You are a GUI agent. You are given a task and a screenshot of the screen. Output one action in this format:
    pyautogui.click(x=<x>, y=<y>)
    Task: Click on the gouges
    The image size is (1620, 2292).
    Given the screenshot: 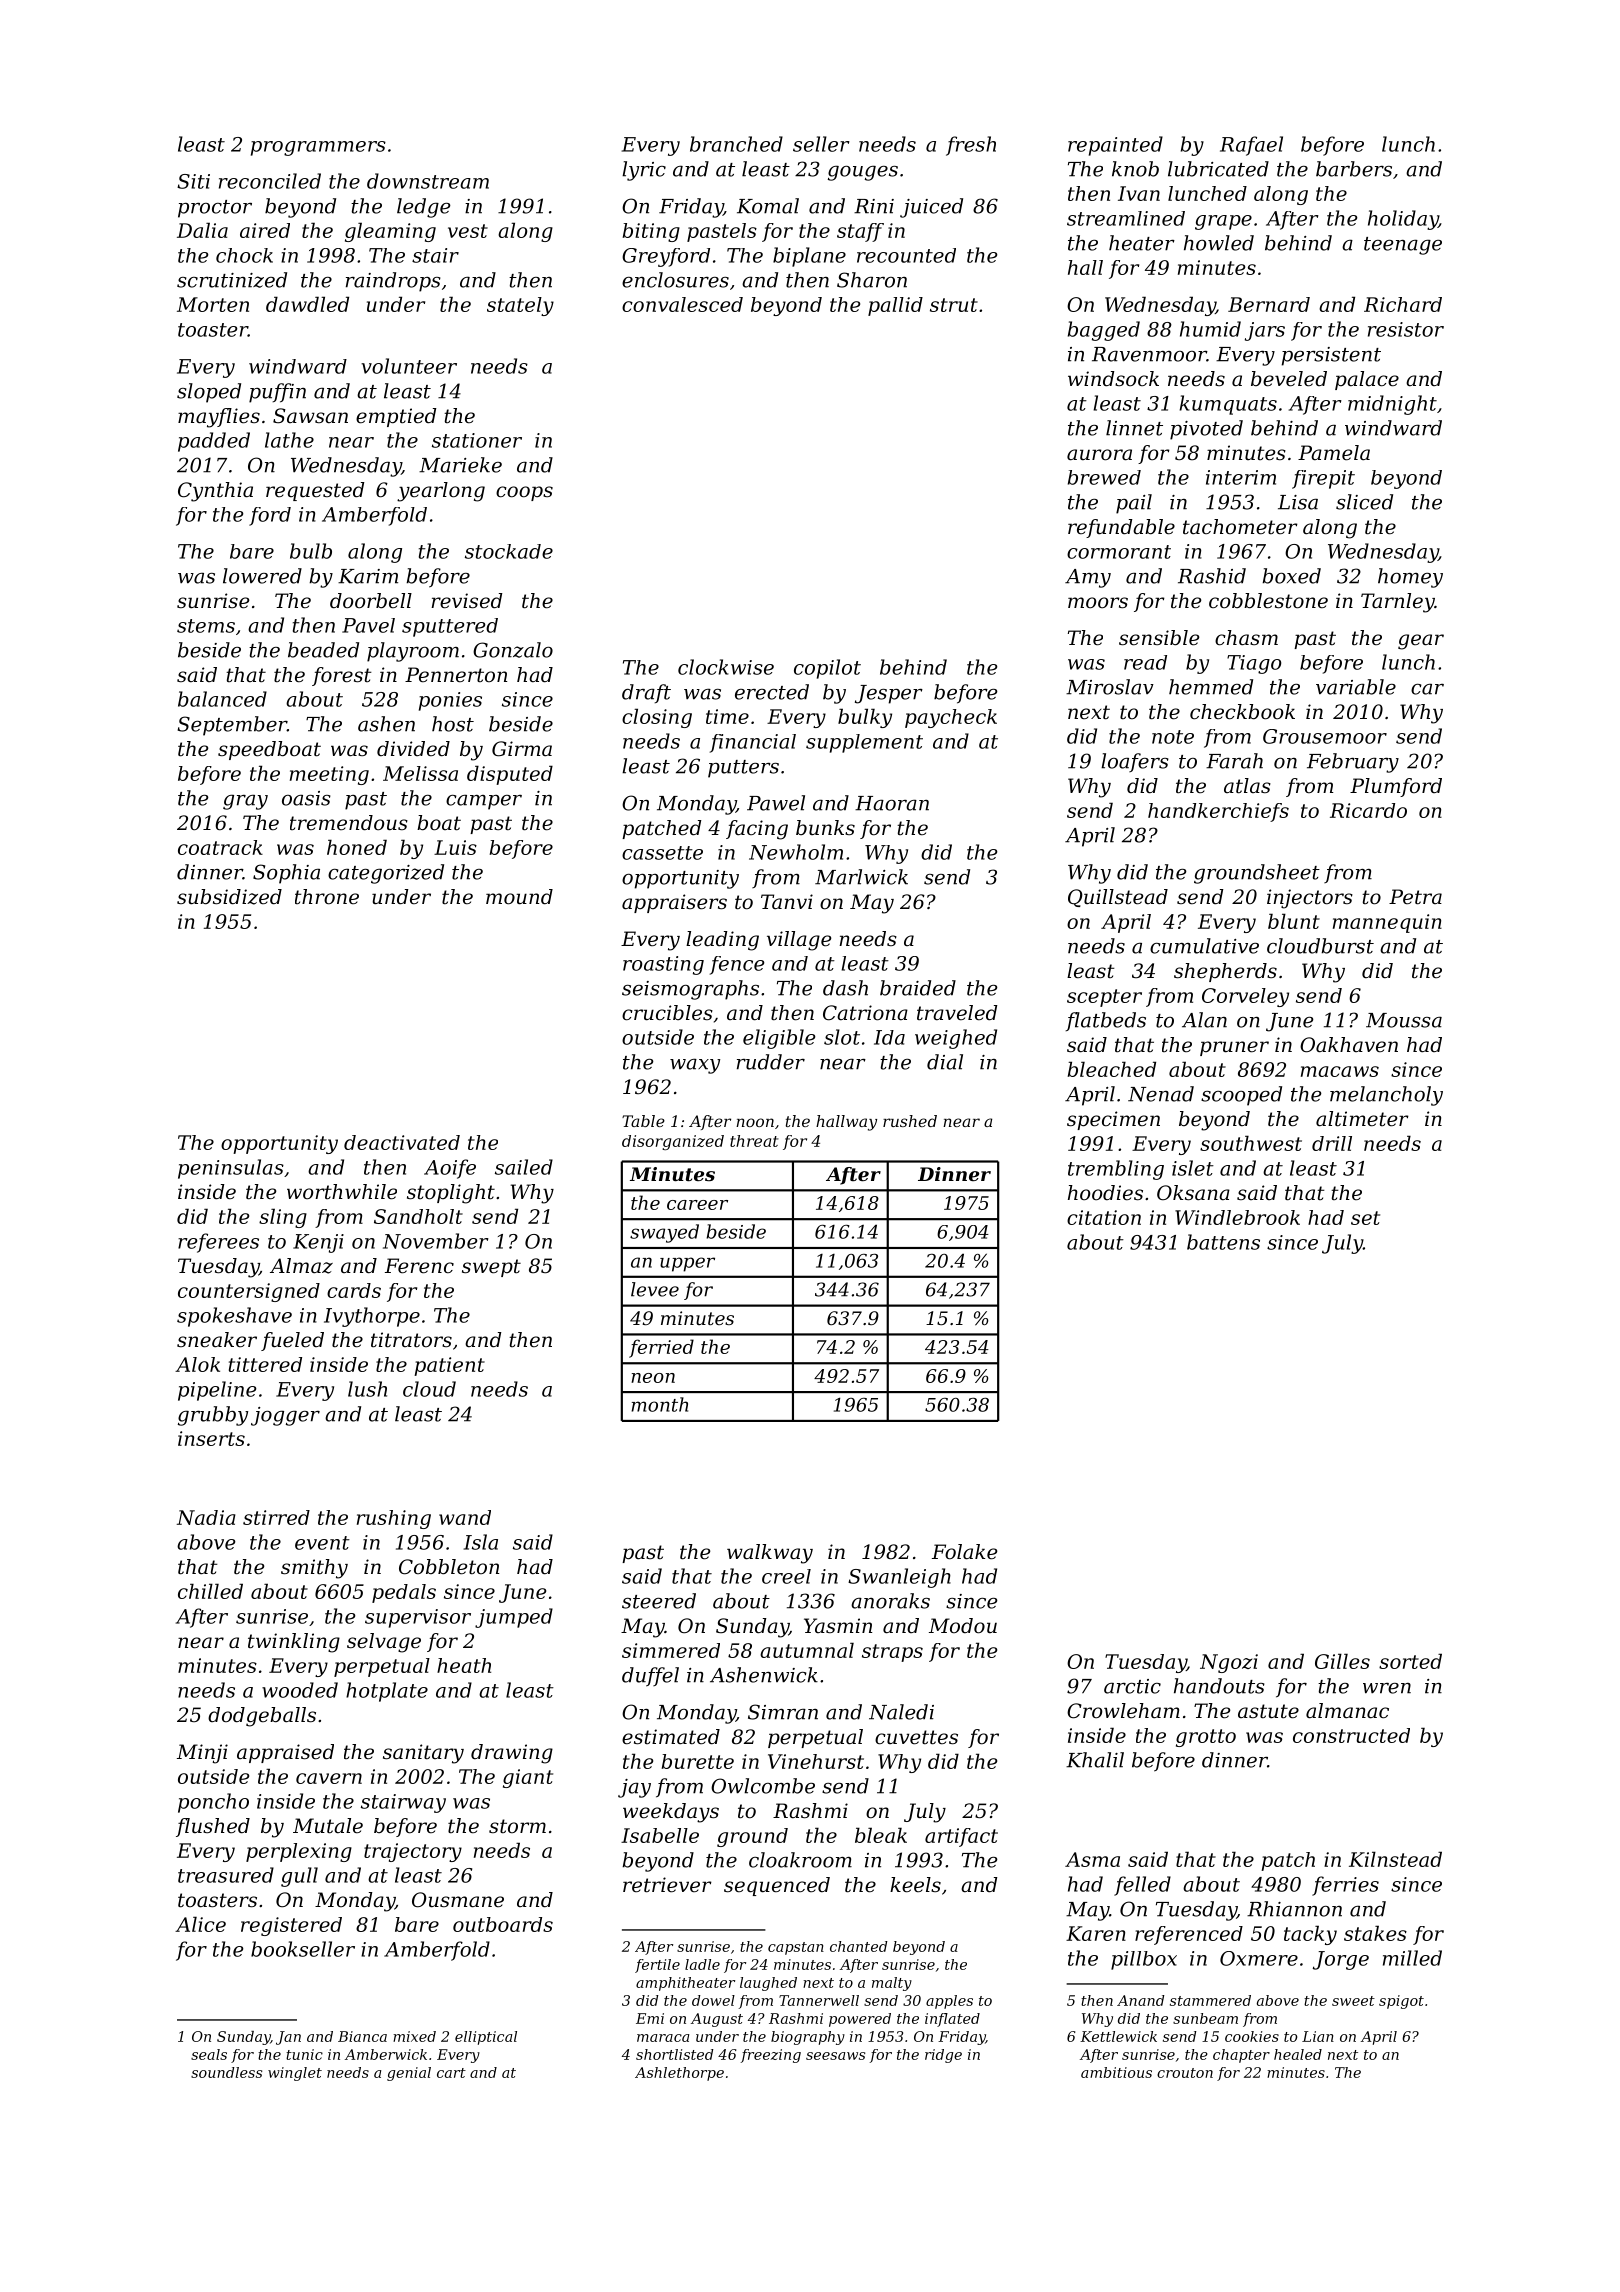 What is the action you would take?
    pyautogui.click(x=863, y=173)
